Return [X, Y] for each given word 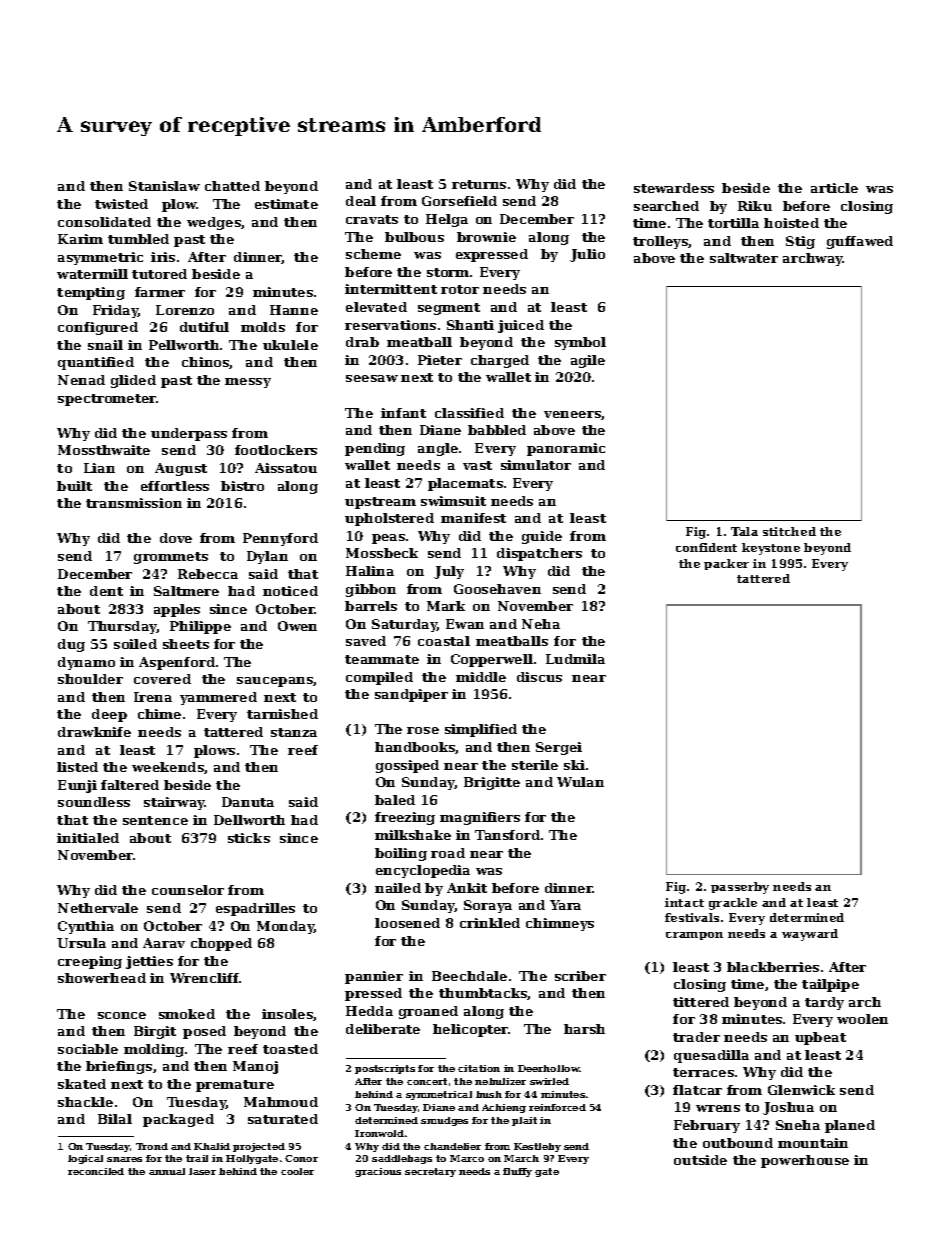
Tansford [507, 835]
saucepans [275, 682]
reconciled [96, 1171]
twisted [121, 204]
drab [362, 342]
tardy [824, 1003]
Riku [755, 206]
